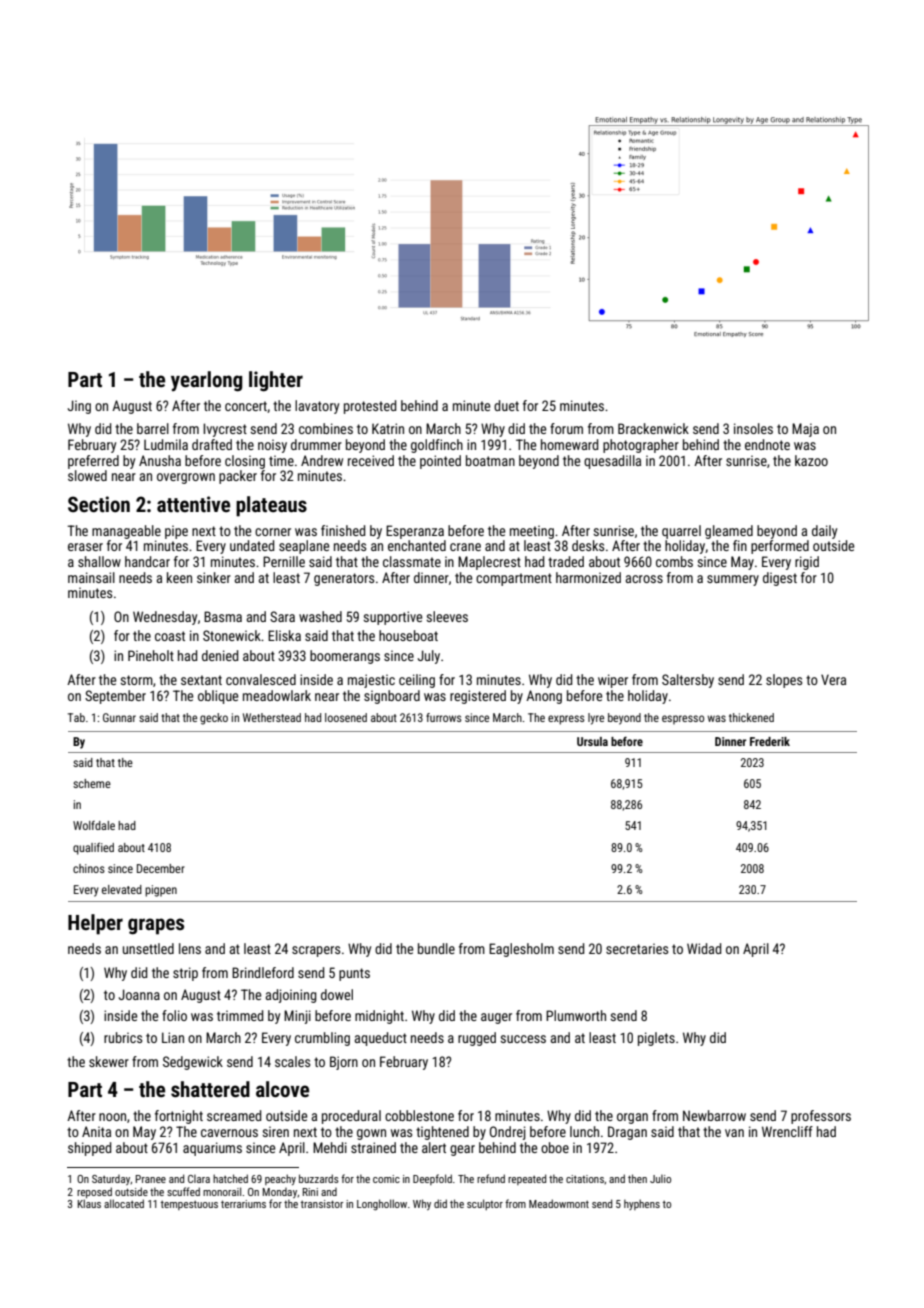 The height and width of the screenshot is (1308, 924). Describe the element at coordinates (753, 428) in the screenshot. I see `insoles` at that location.
